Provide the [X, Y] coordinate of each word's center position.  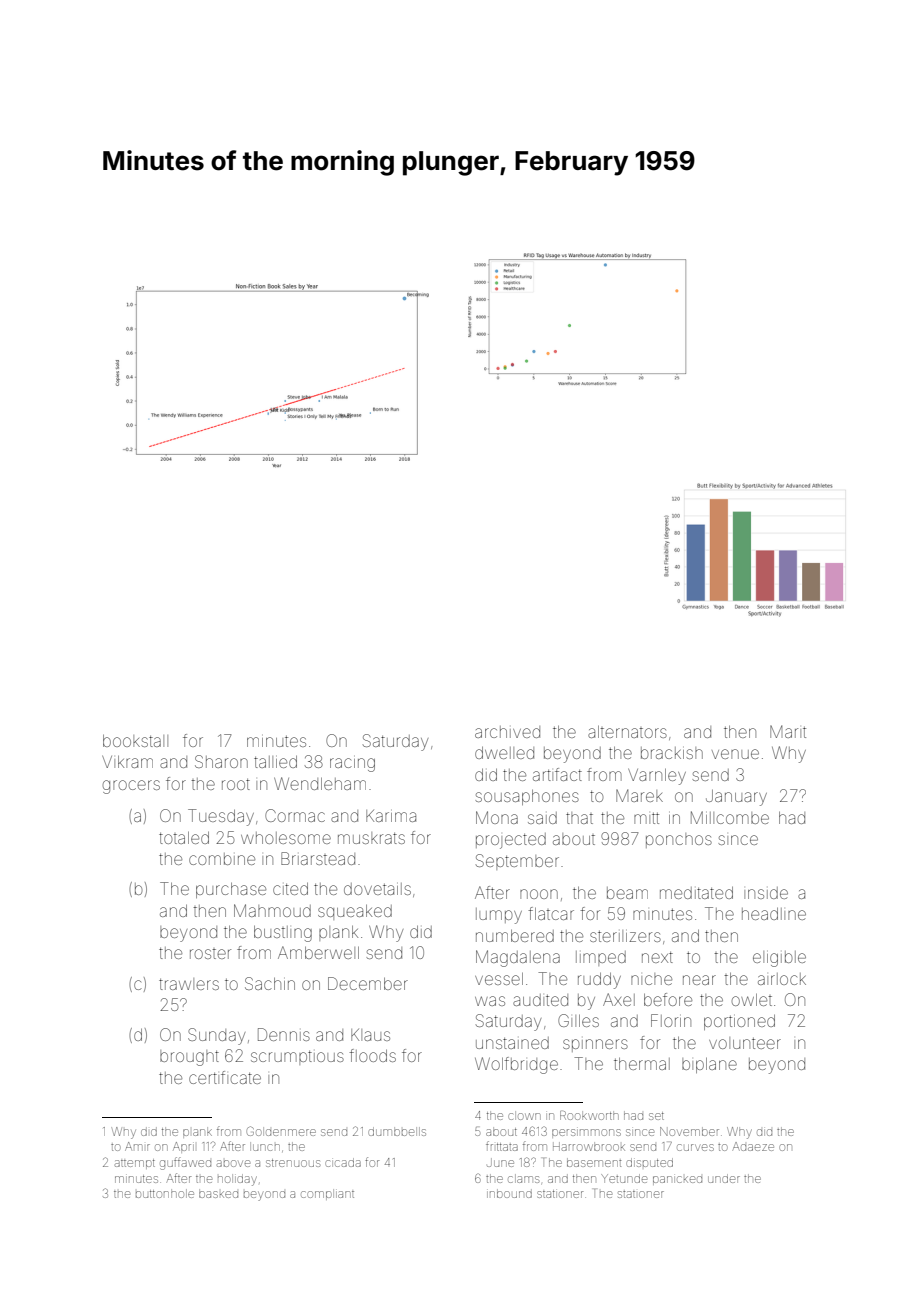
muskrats [371, 838]
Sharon [221, 761]
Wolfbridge [516, 1065]
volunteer [745, 1043]
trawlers [189, 984]
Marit [788, 731]
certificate [225, 1077]
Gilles [578, 1020]
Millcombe [730, 817]
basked [218, 1194]
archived [507, 732]
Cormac [295, 815]
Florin [671, 1020]
